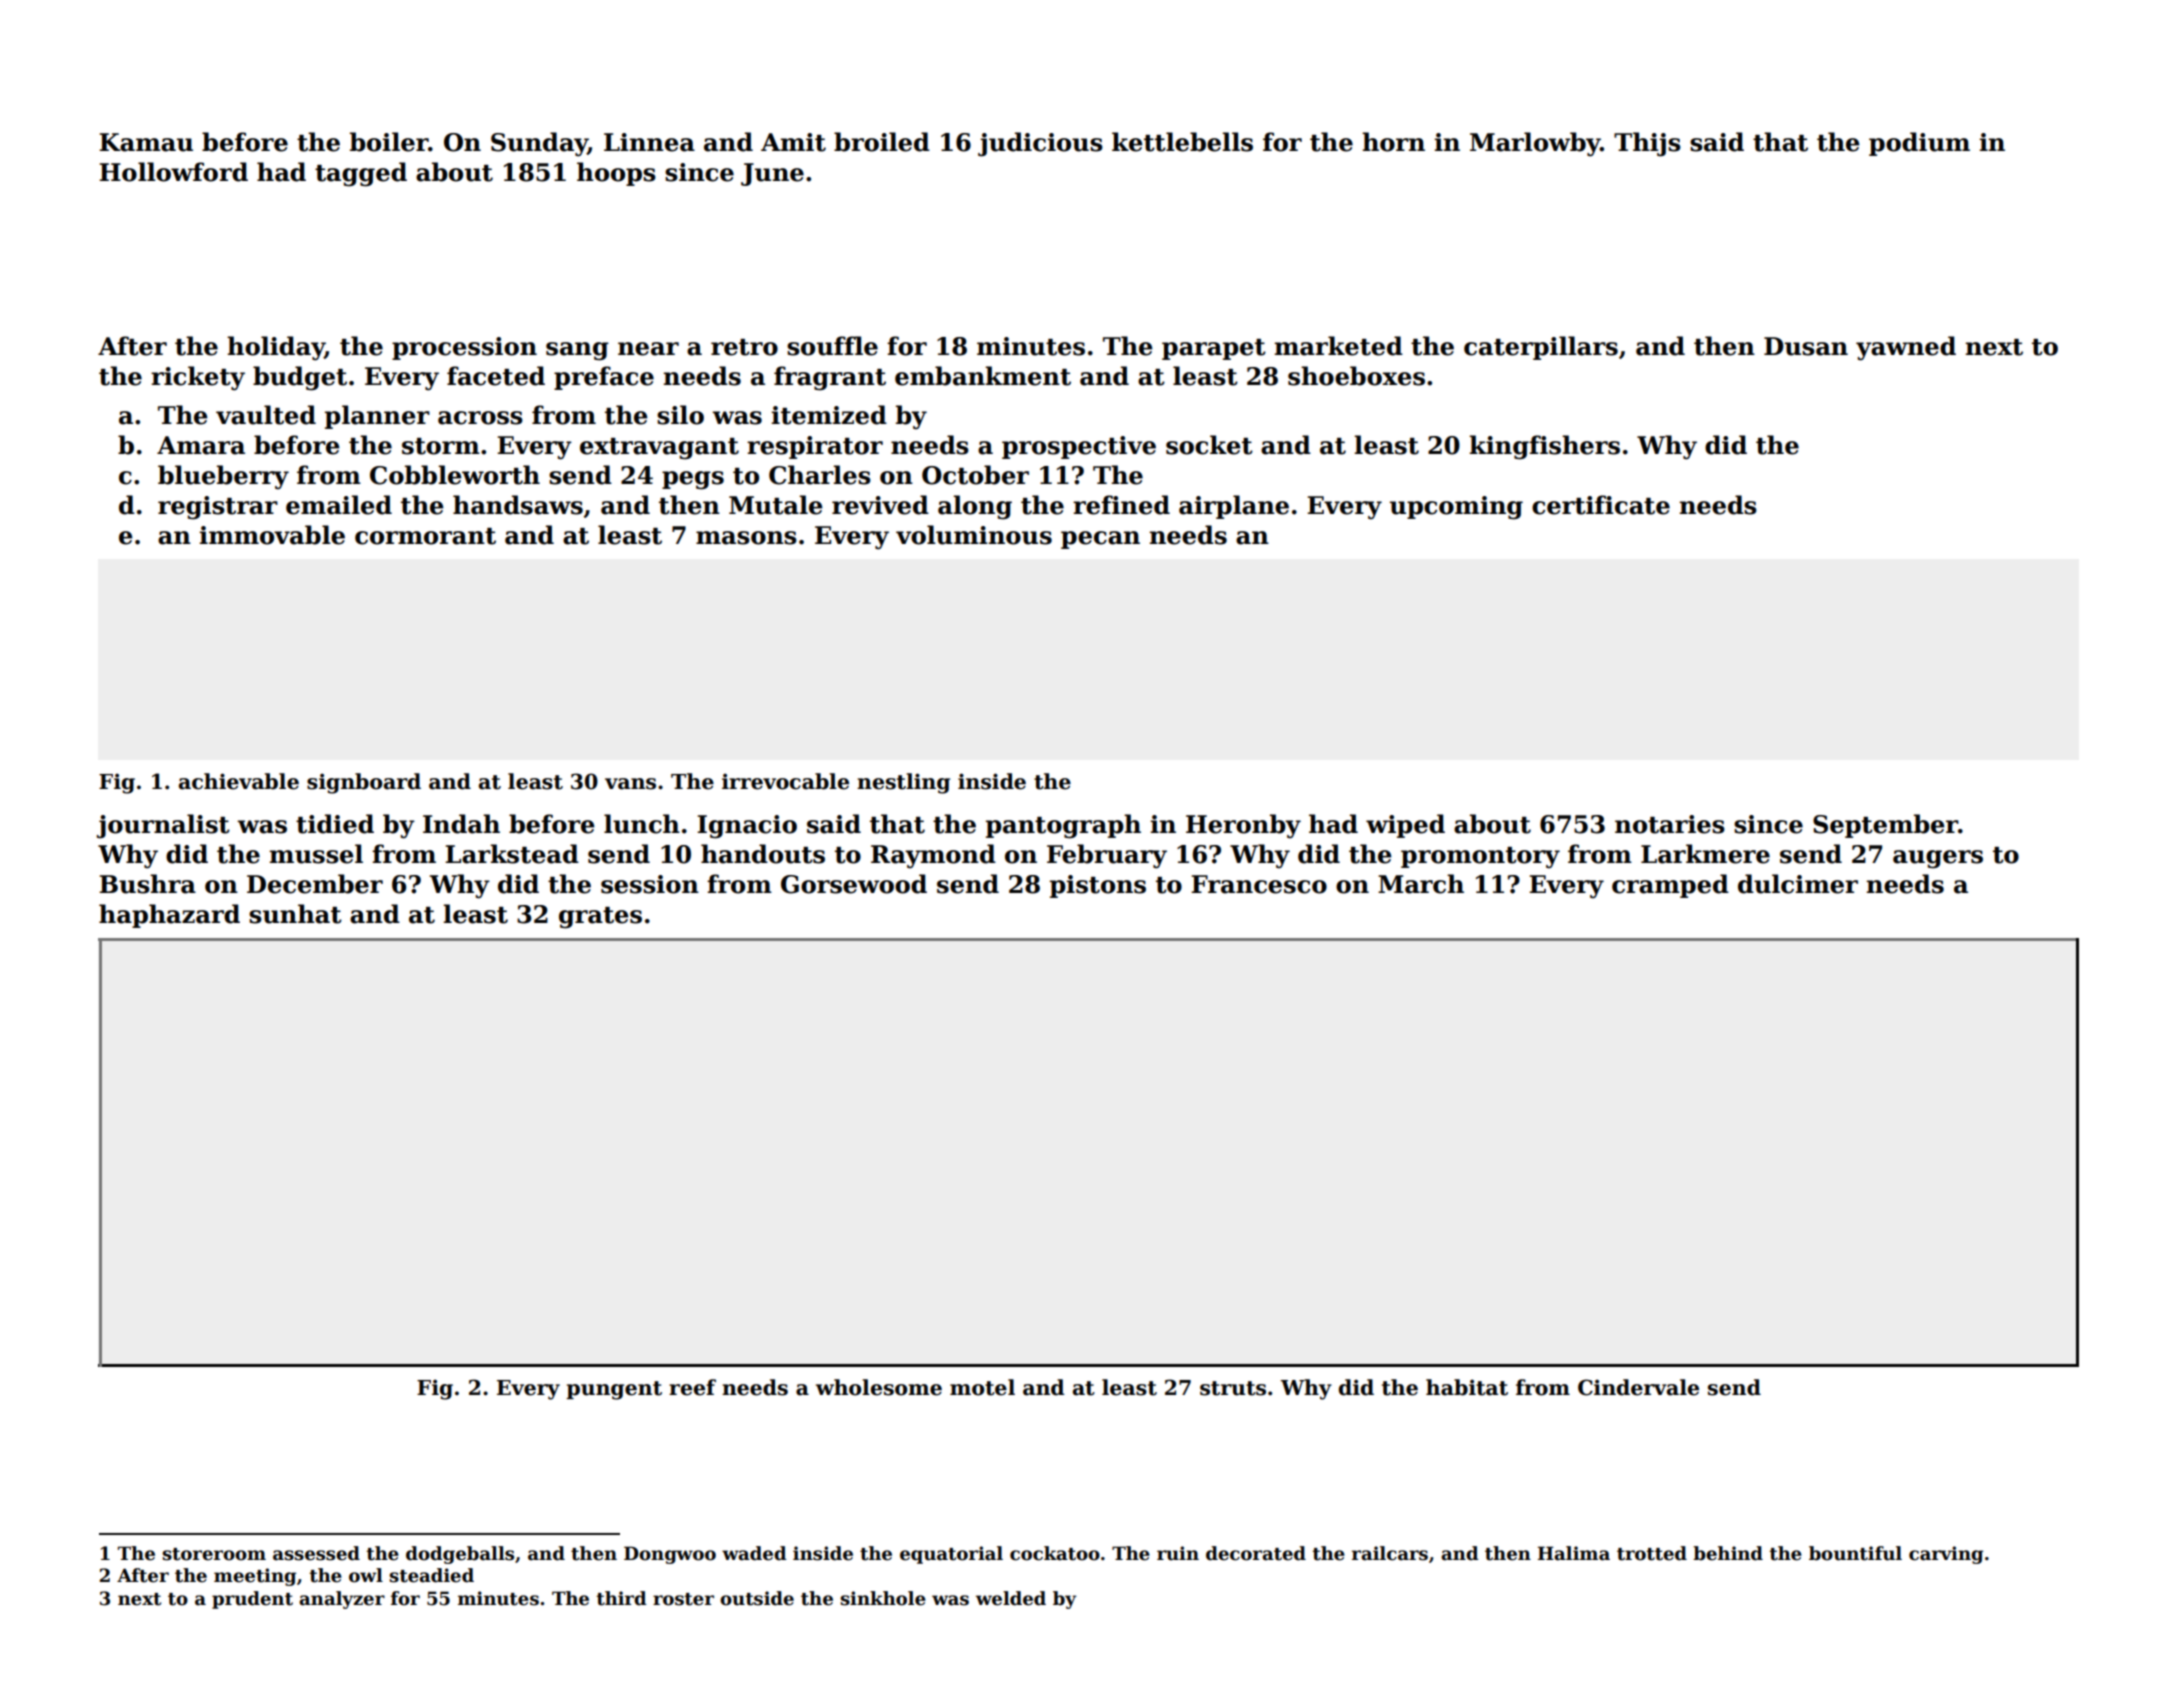 The height and width of the screenshot is (1683, 2178). I want to click on September, so click(1885, 826).
